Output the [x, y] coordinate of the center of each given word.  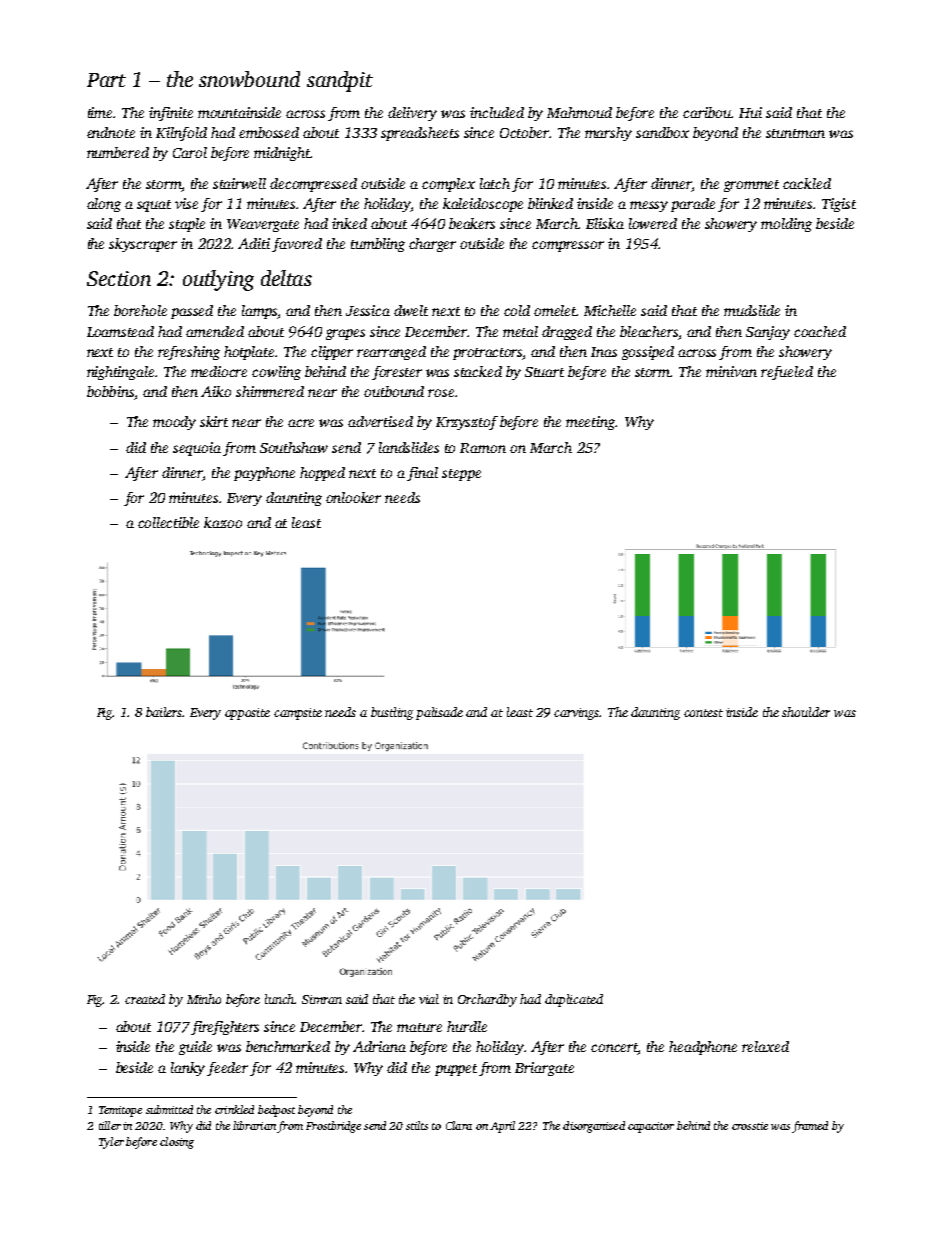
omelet [555, 310]
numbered [118, 152]
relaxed [765, 1046]
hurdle [467, 1026]
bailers [164, 712]
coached [820, 331]
